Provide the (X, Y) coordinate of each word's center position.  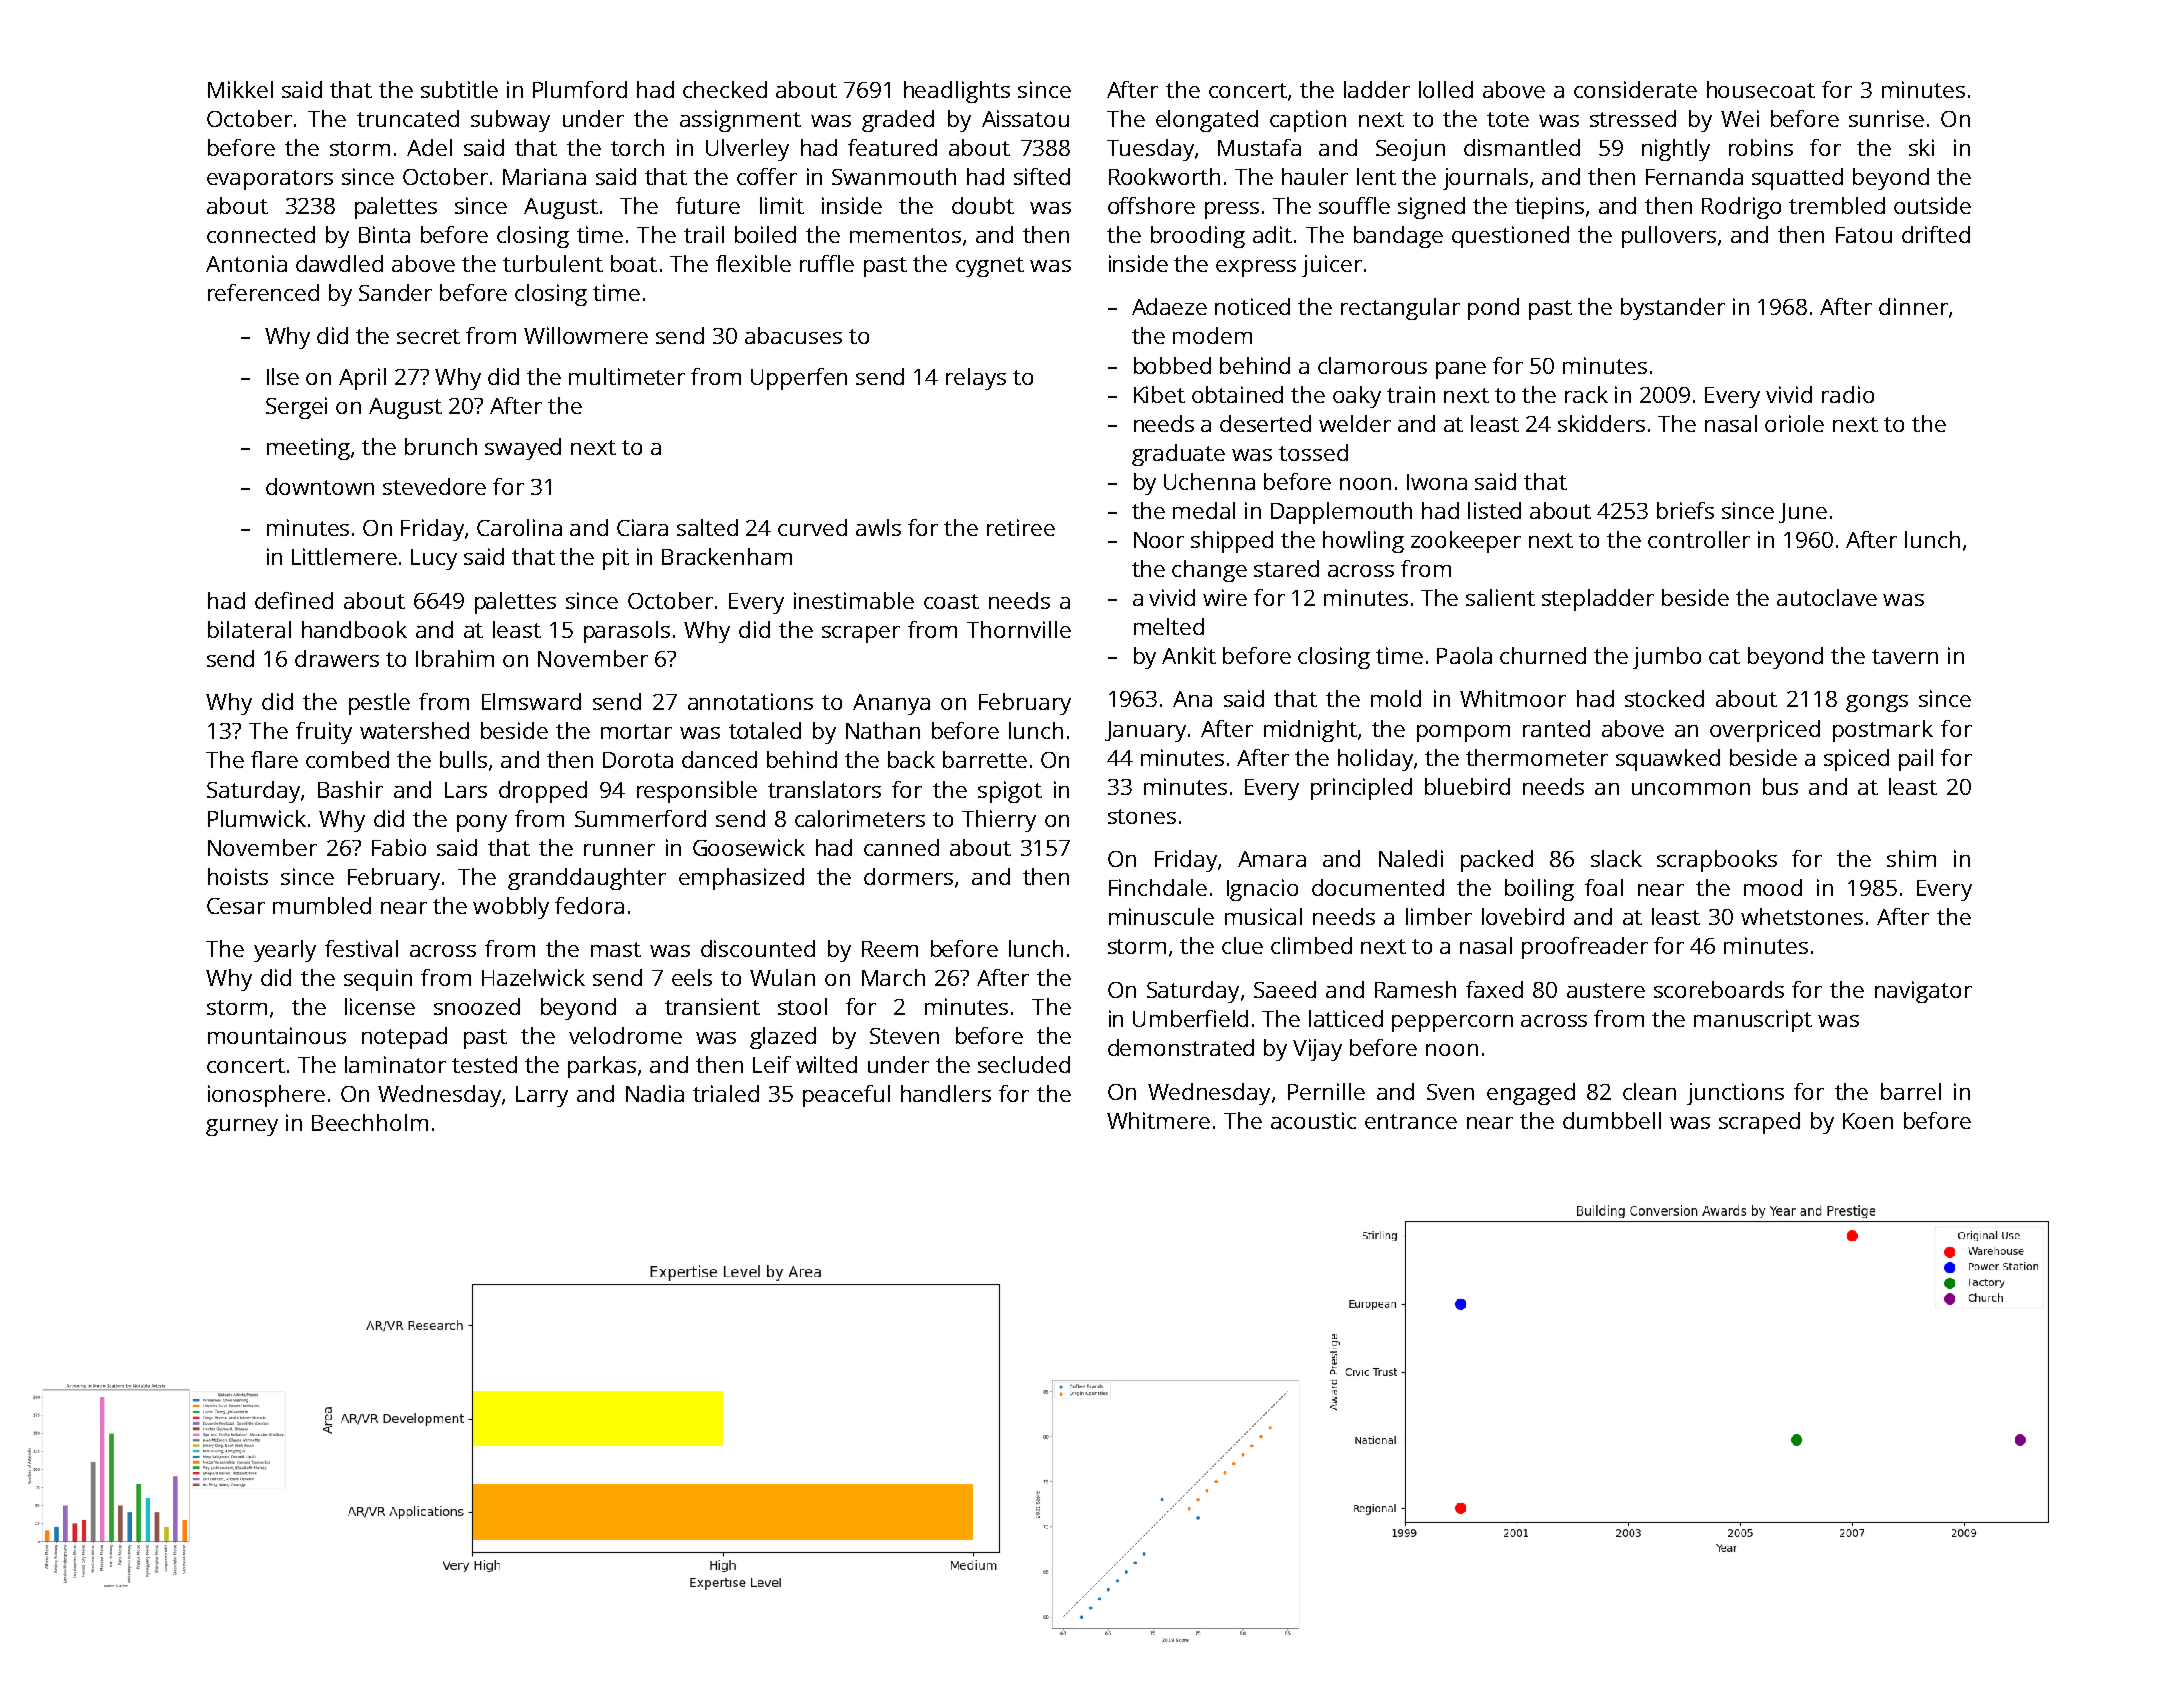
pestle (379, 704)
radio (1848, 394)
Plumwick (257, 818)
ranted (1556, 728)
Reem (890, 949)
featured (892, 147)
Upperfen (799, 379)
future (708, 205)
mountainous (277, 1035)
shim (1911, 858)
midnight (1310, 731)
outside (1932, 205)
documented (1378, 887)
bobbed (1172, 365)
